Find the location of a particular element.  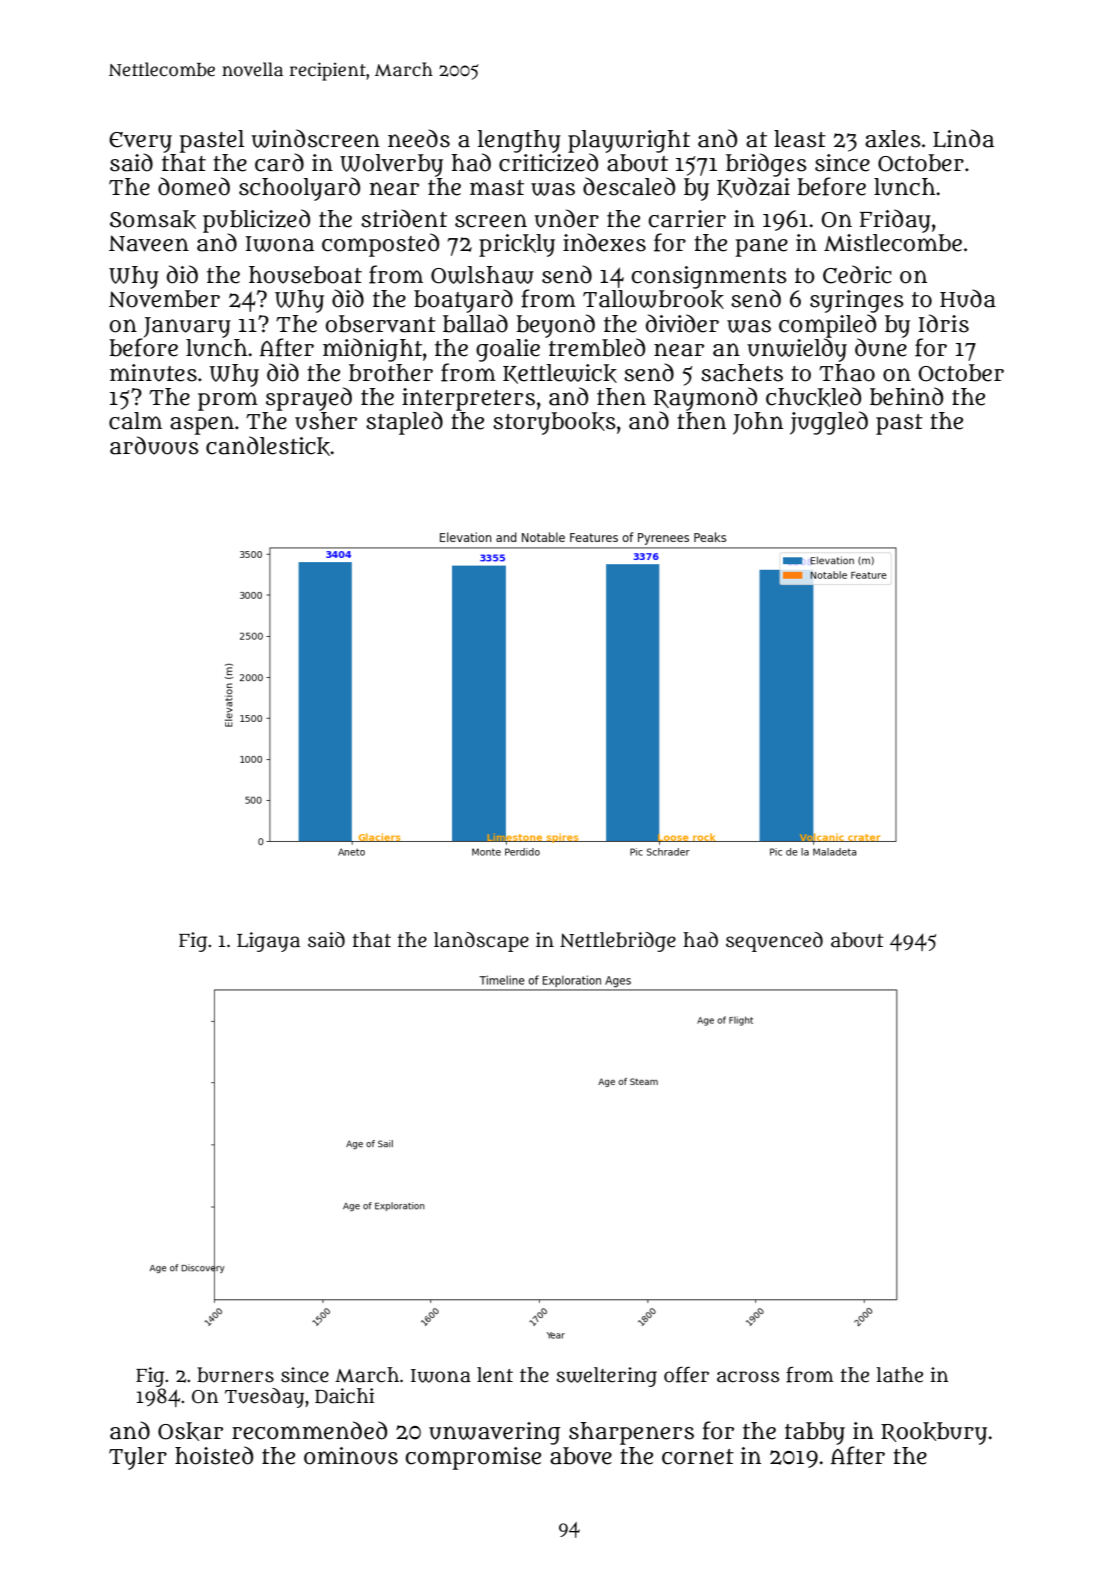

chuckled is located at coordinates (813, 397).
